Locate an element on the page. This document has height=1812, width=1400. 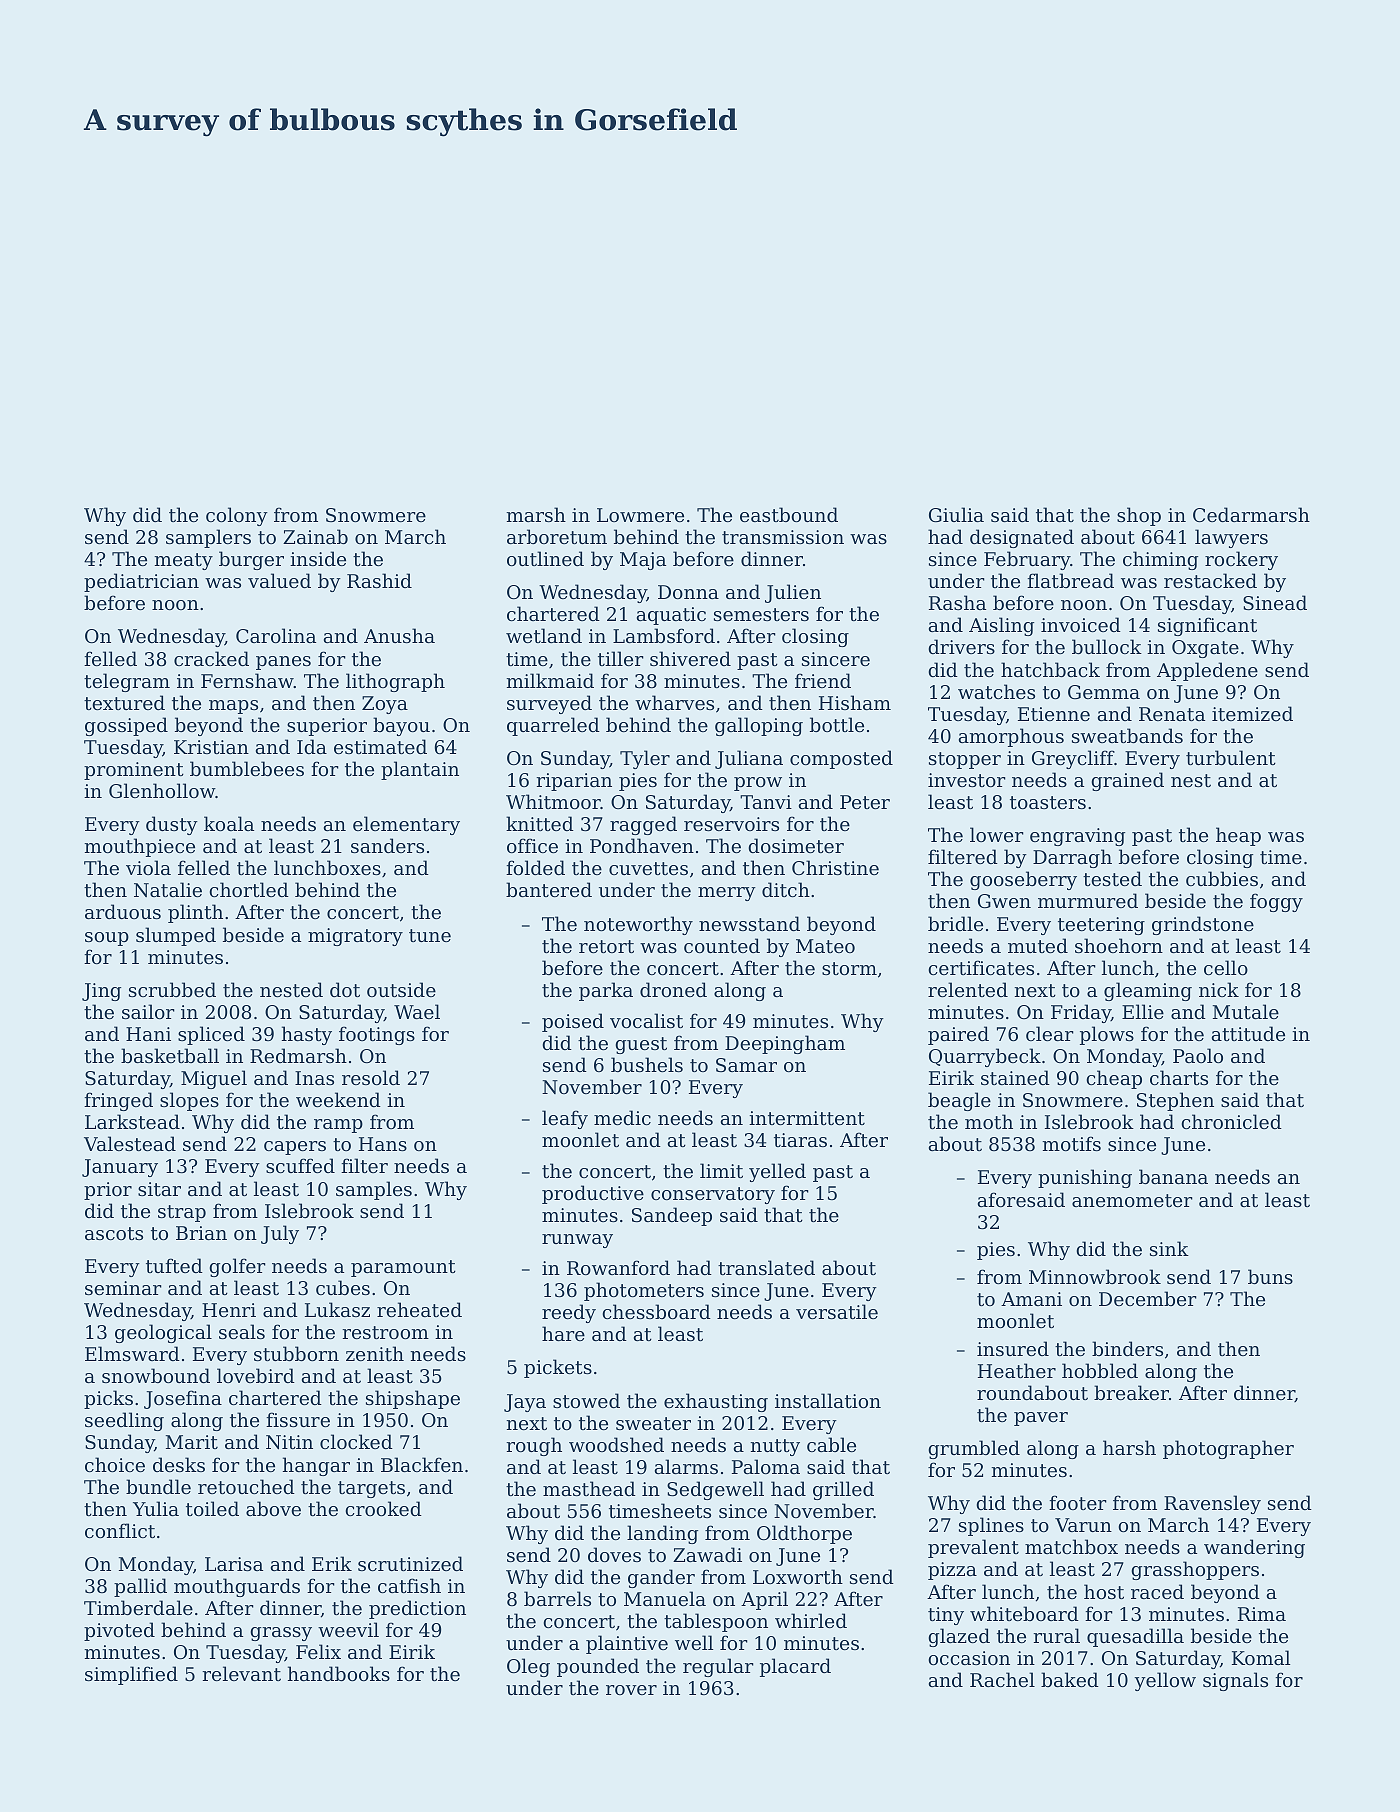
binders is located at coordinates (1127, 1348).
